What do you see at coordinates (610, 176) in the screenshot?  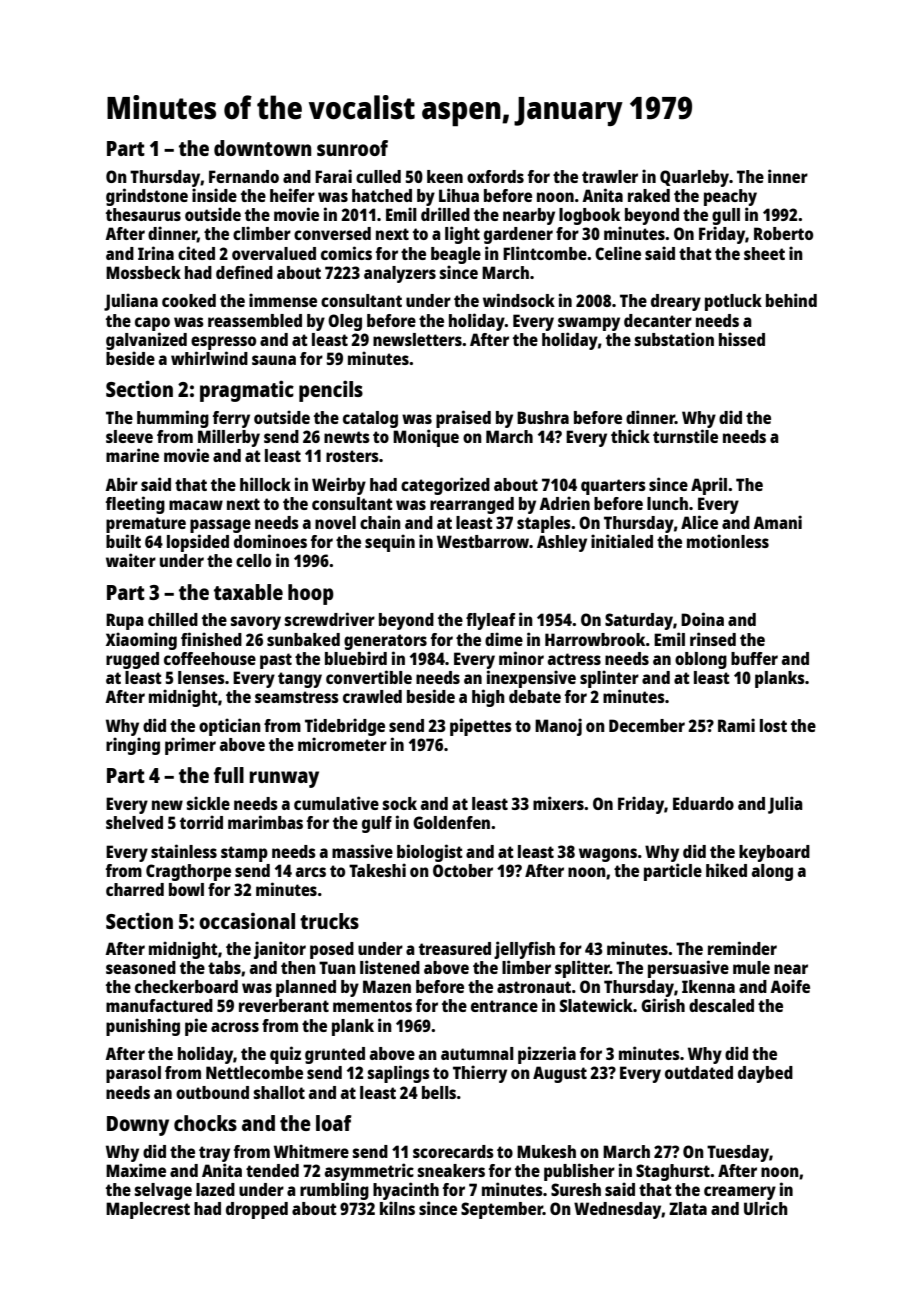 I see `trawler` at bounding box center [610, 176].
